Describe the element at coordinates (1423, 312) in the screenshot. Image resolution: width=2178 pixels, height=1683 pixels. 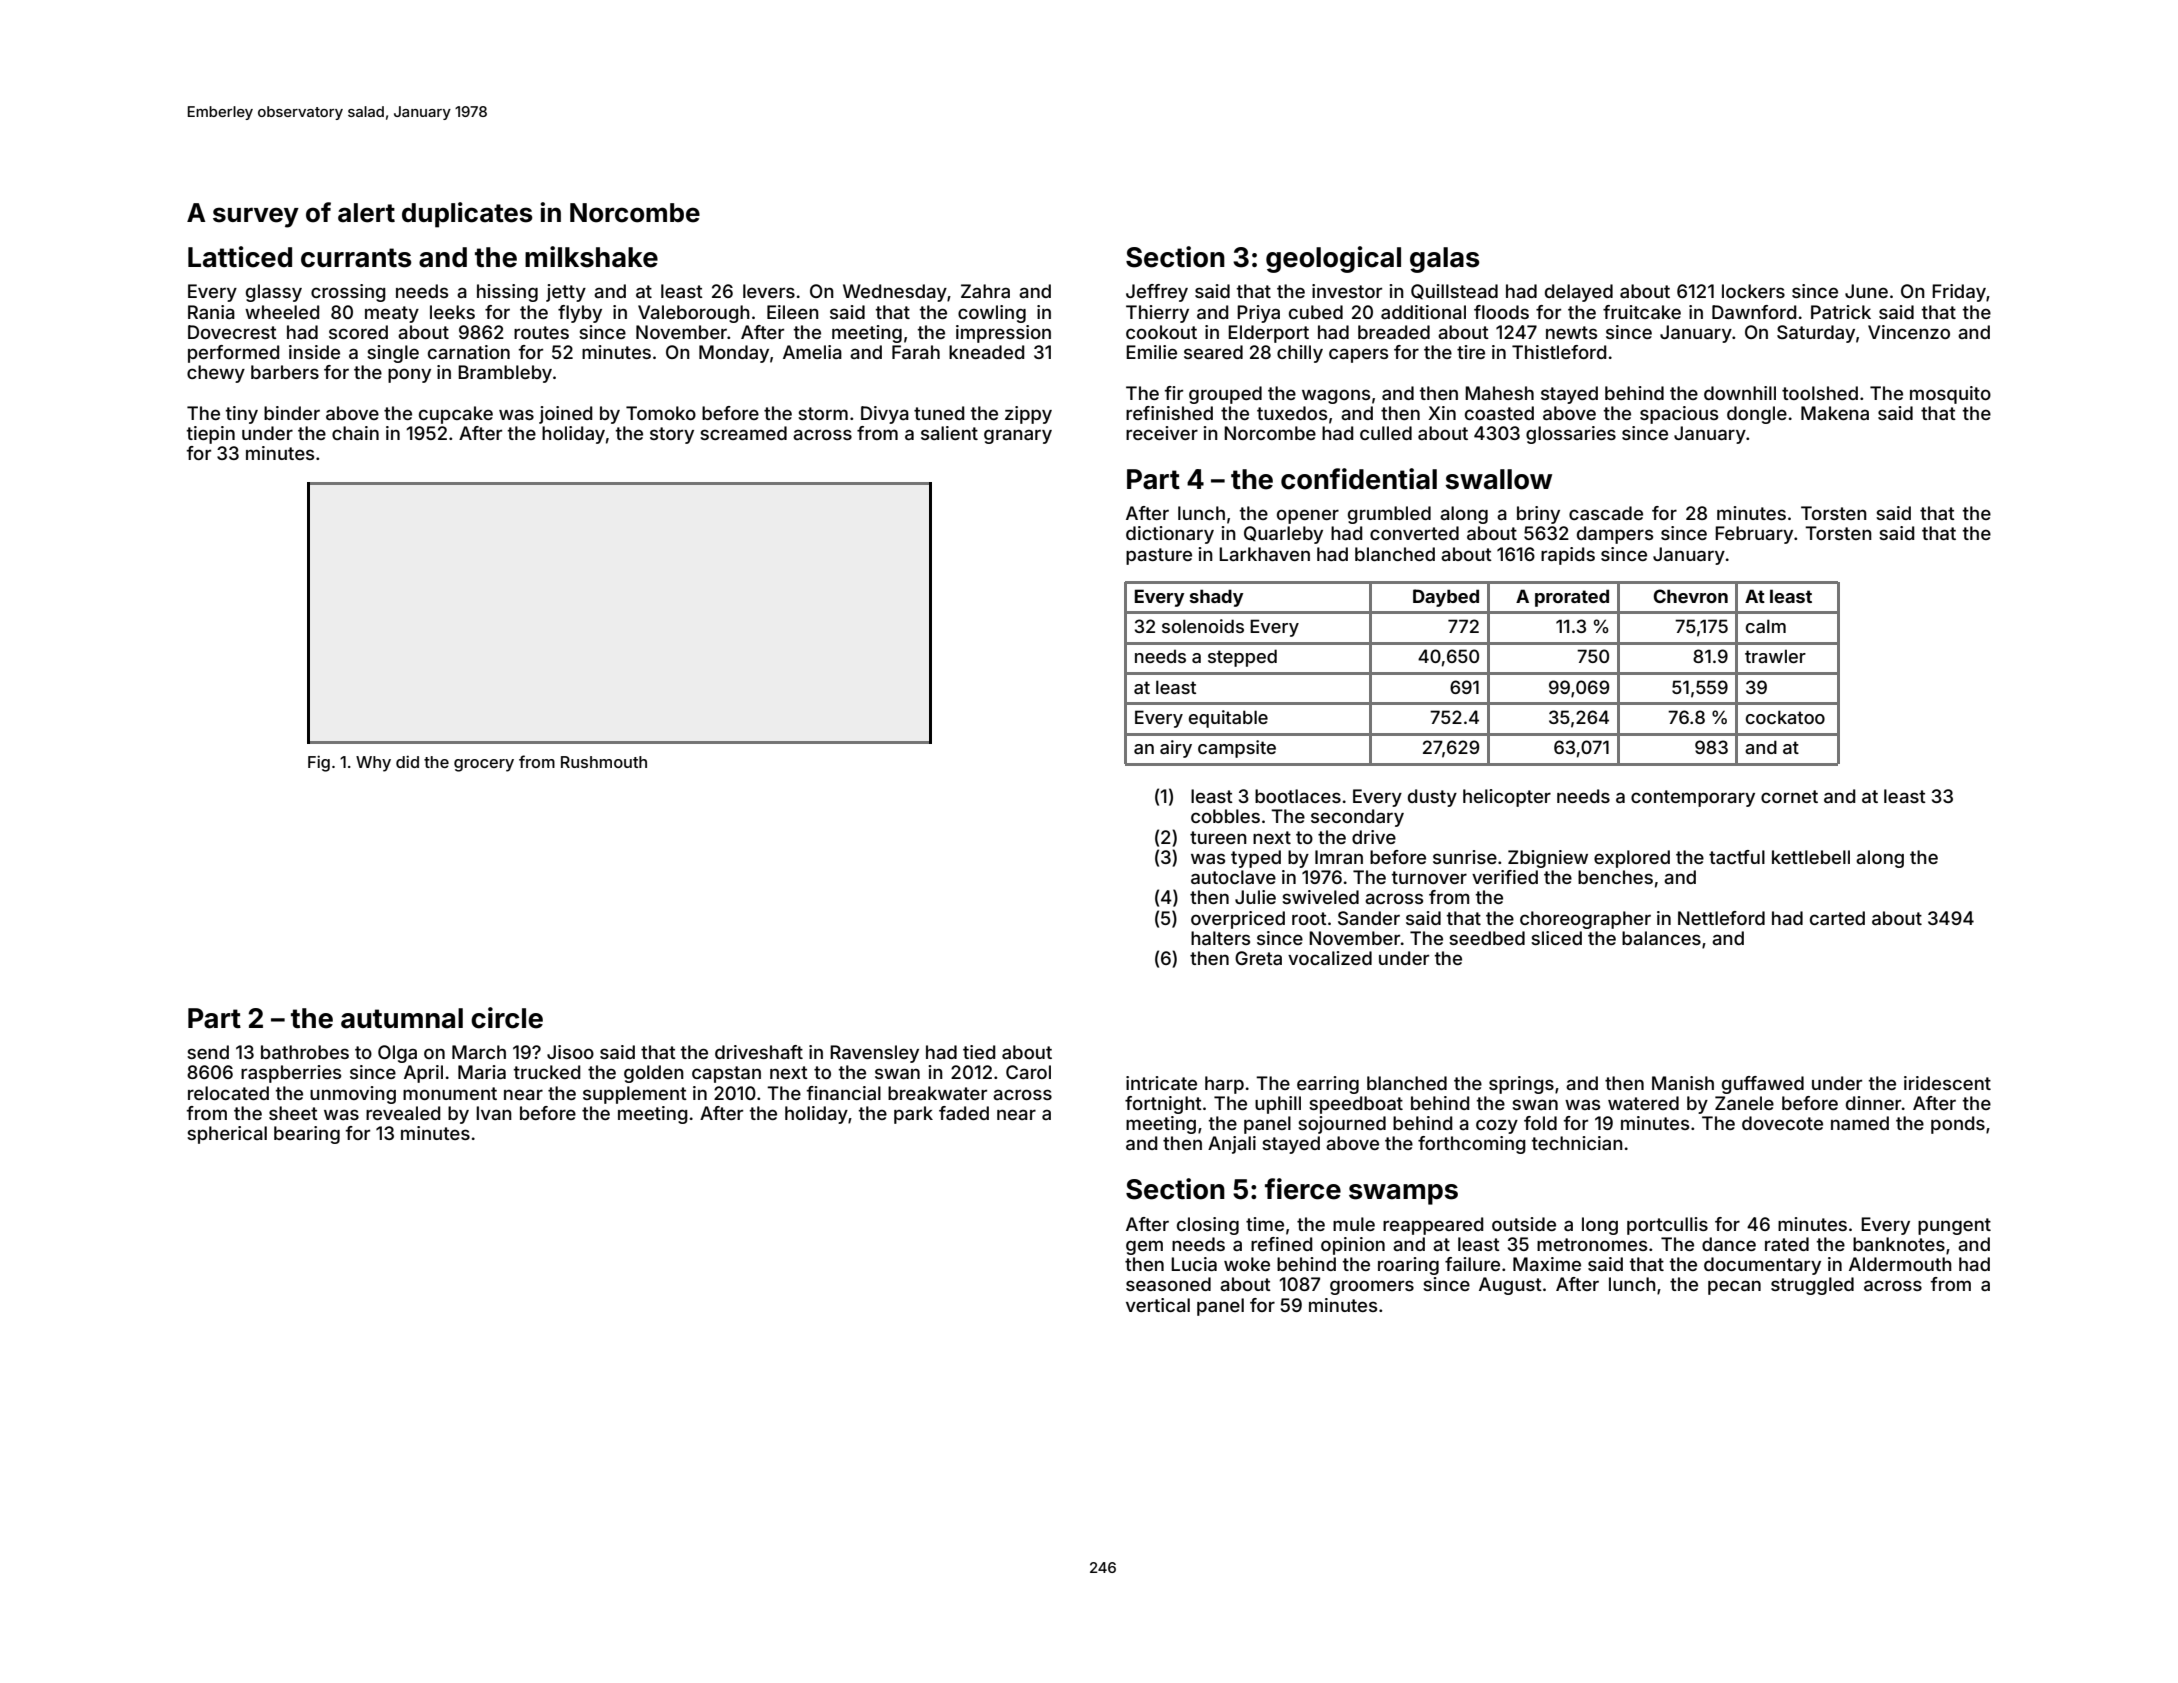
I see `additional` at that location.
